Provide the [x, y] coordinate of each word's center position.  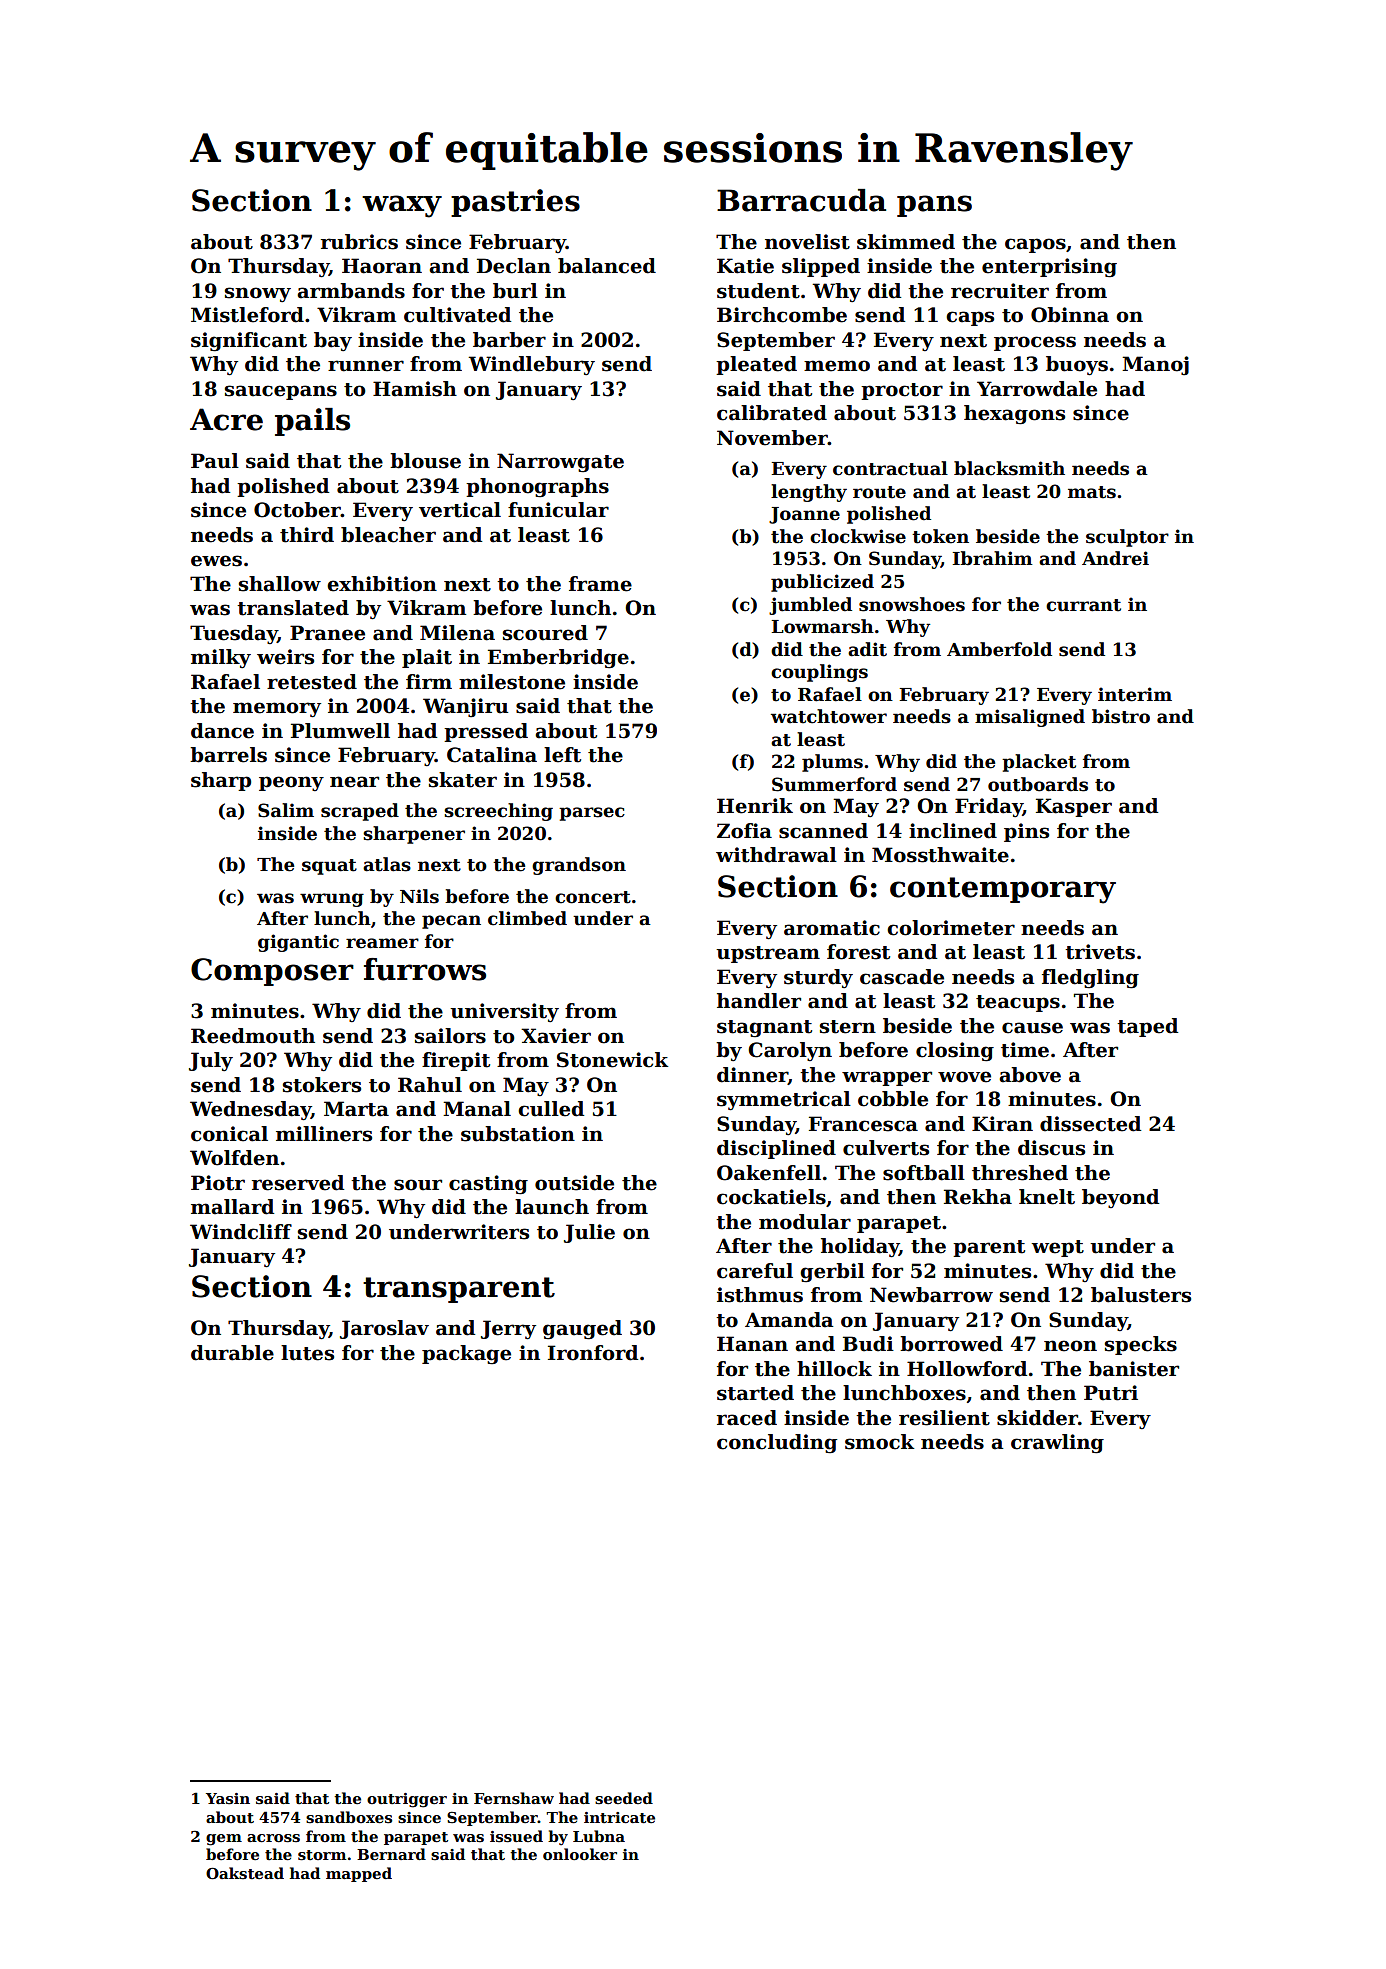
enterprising [1049, 268]
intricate [619, 1817]
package [466, 1354]
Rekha [978, 1197]
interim [1135, 694]
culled [551, 1109]
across [273, 1838]
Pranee [327, 633]
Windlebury [532, 365]
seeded [624, 1798]
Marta [356, 1109]
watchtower [829, 716]
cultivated [457, 315]
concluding [777, 1443]
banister [1134, 1369]
